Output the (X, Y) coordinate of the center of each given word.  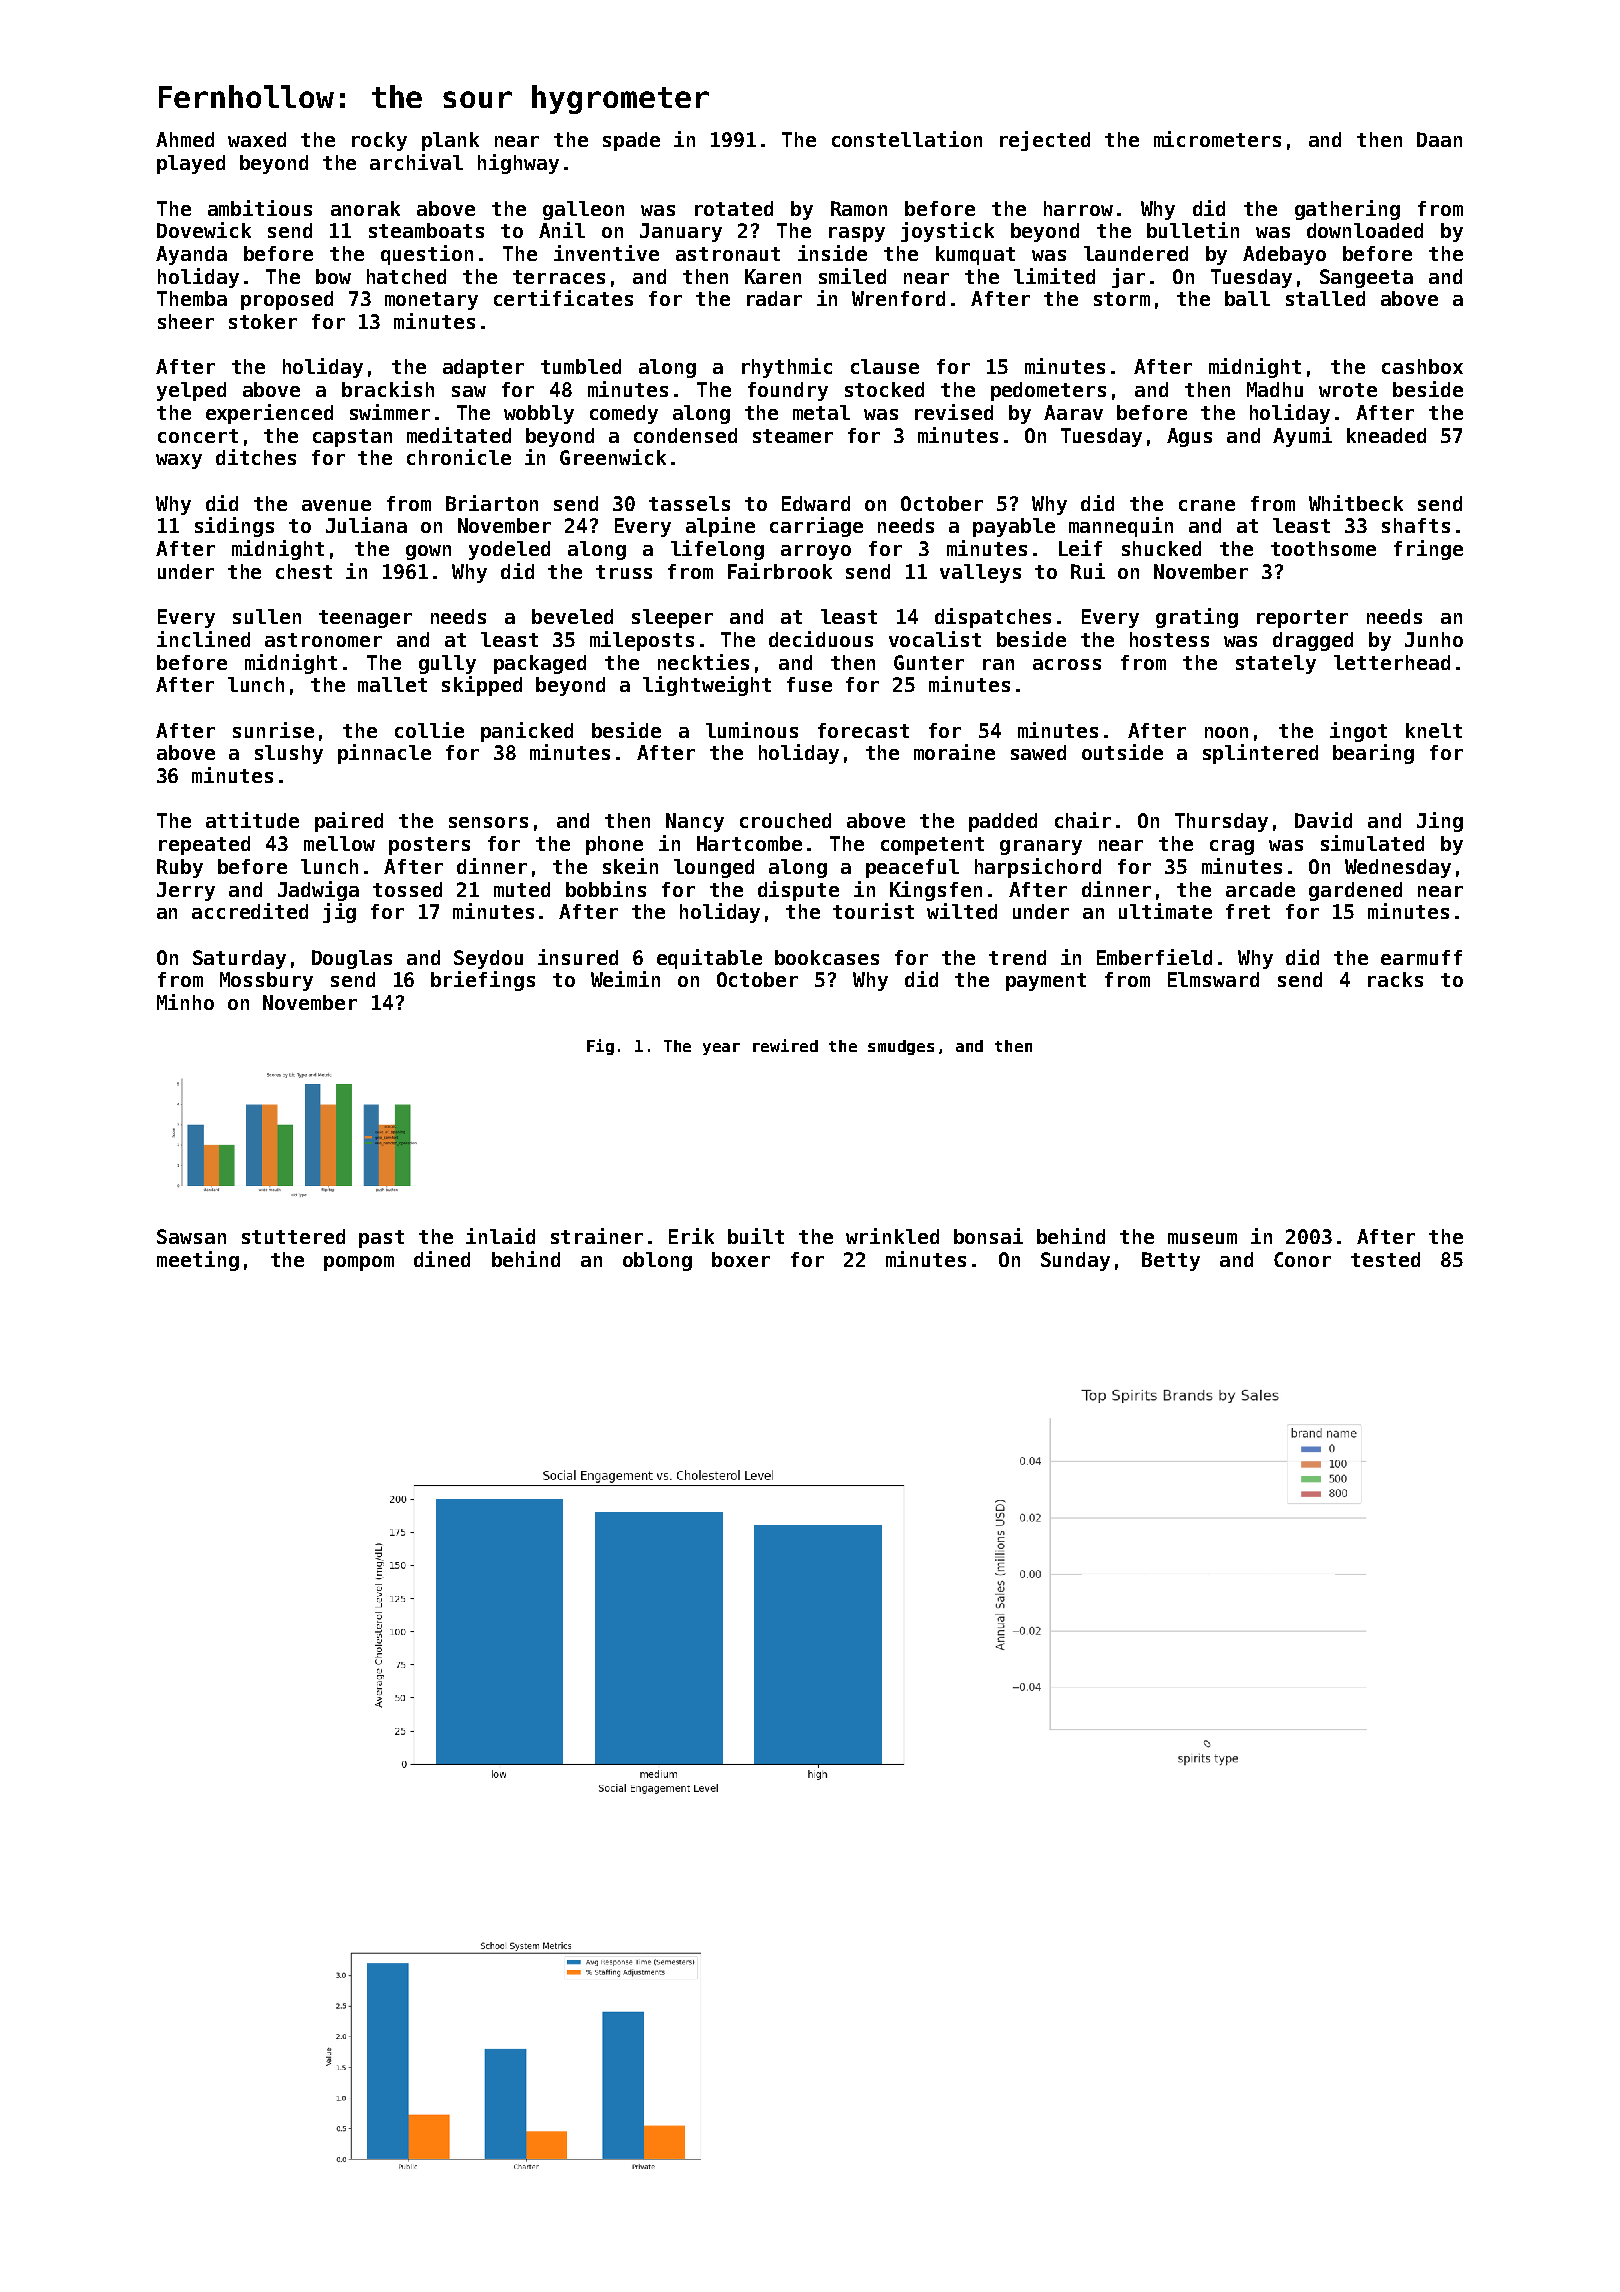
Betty (1171, 1261)
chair (1083, 820)
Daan (1439, 139)
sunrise (273, 730)
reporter (1302, 619)
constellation (907, 139)
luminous (752, 730)
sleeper (672, 618)
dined (442, 1259)
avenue (336, 505)
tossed (407, 889)
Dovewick (204, 230)
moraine (954, 752)
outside (1122, 752)
